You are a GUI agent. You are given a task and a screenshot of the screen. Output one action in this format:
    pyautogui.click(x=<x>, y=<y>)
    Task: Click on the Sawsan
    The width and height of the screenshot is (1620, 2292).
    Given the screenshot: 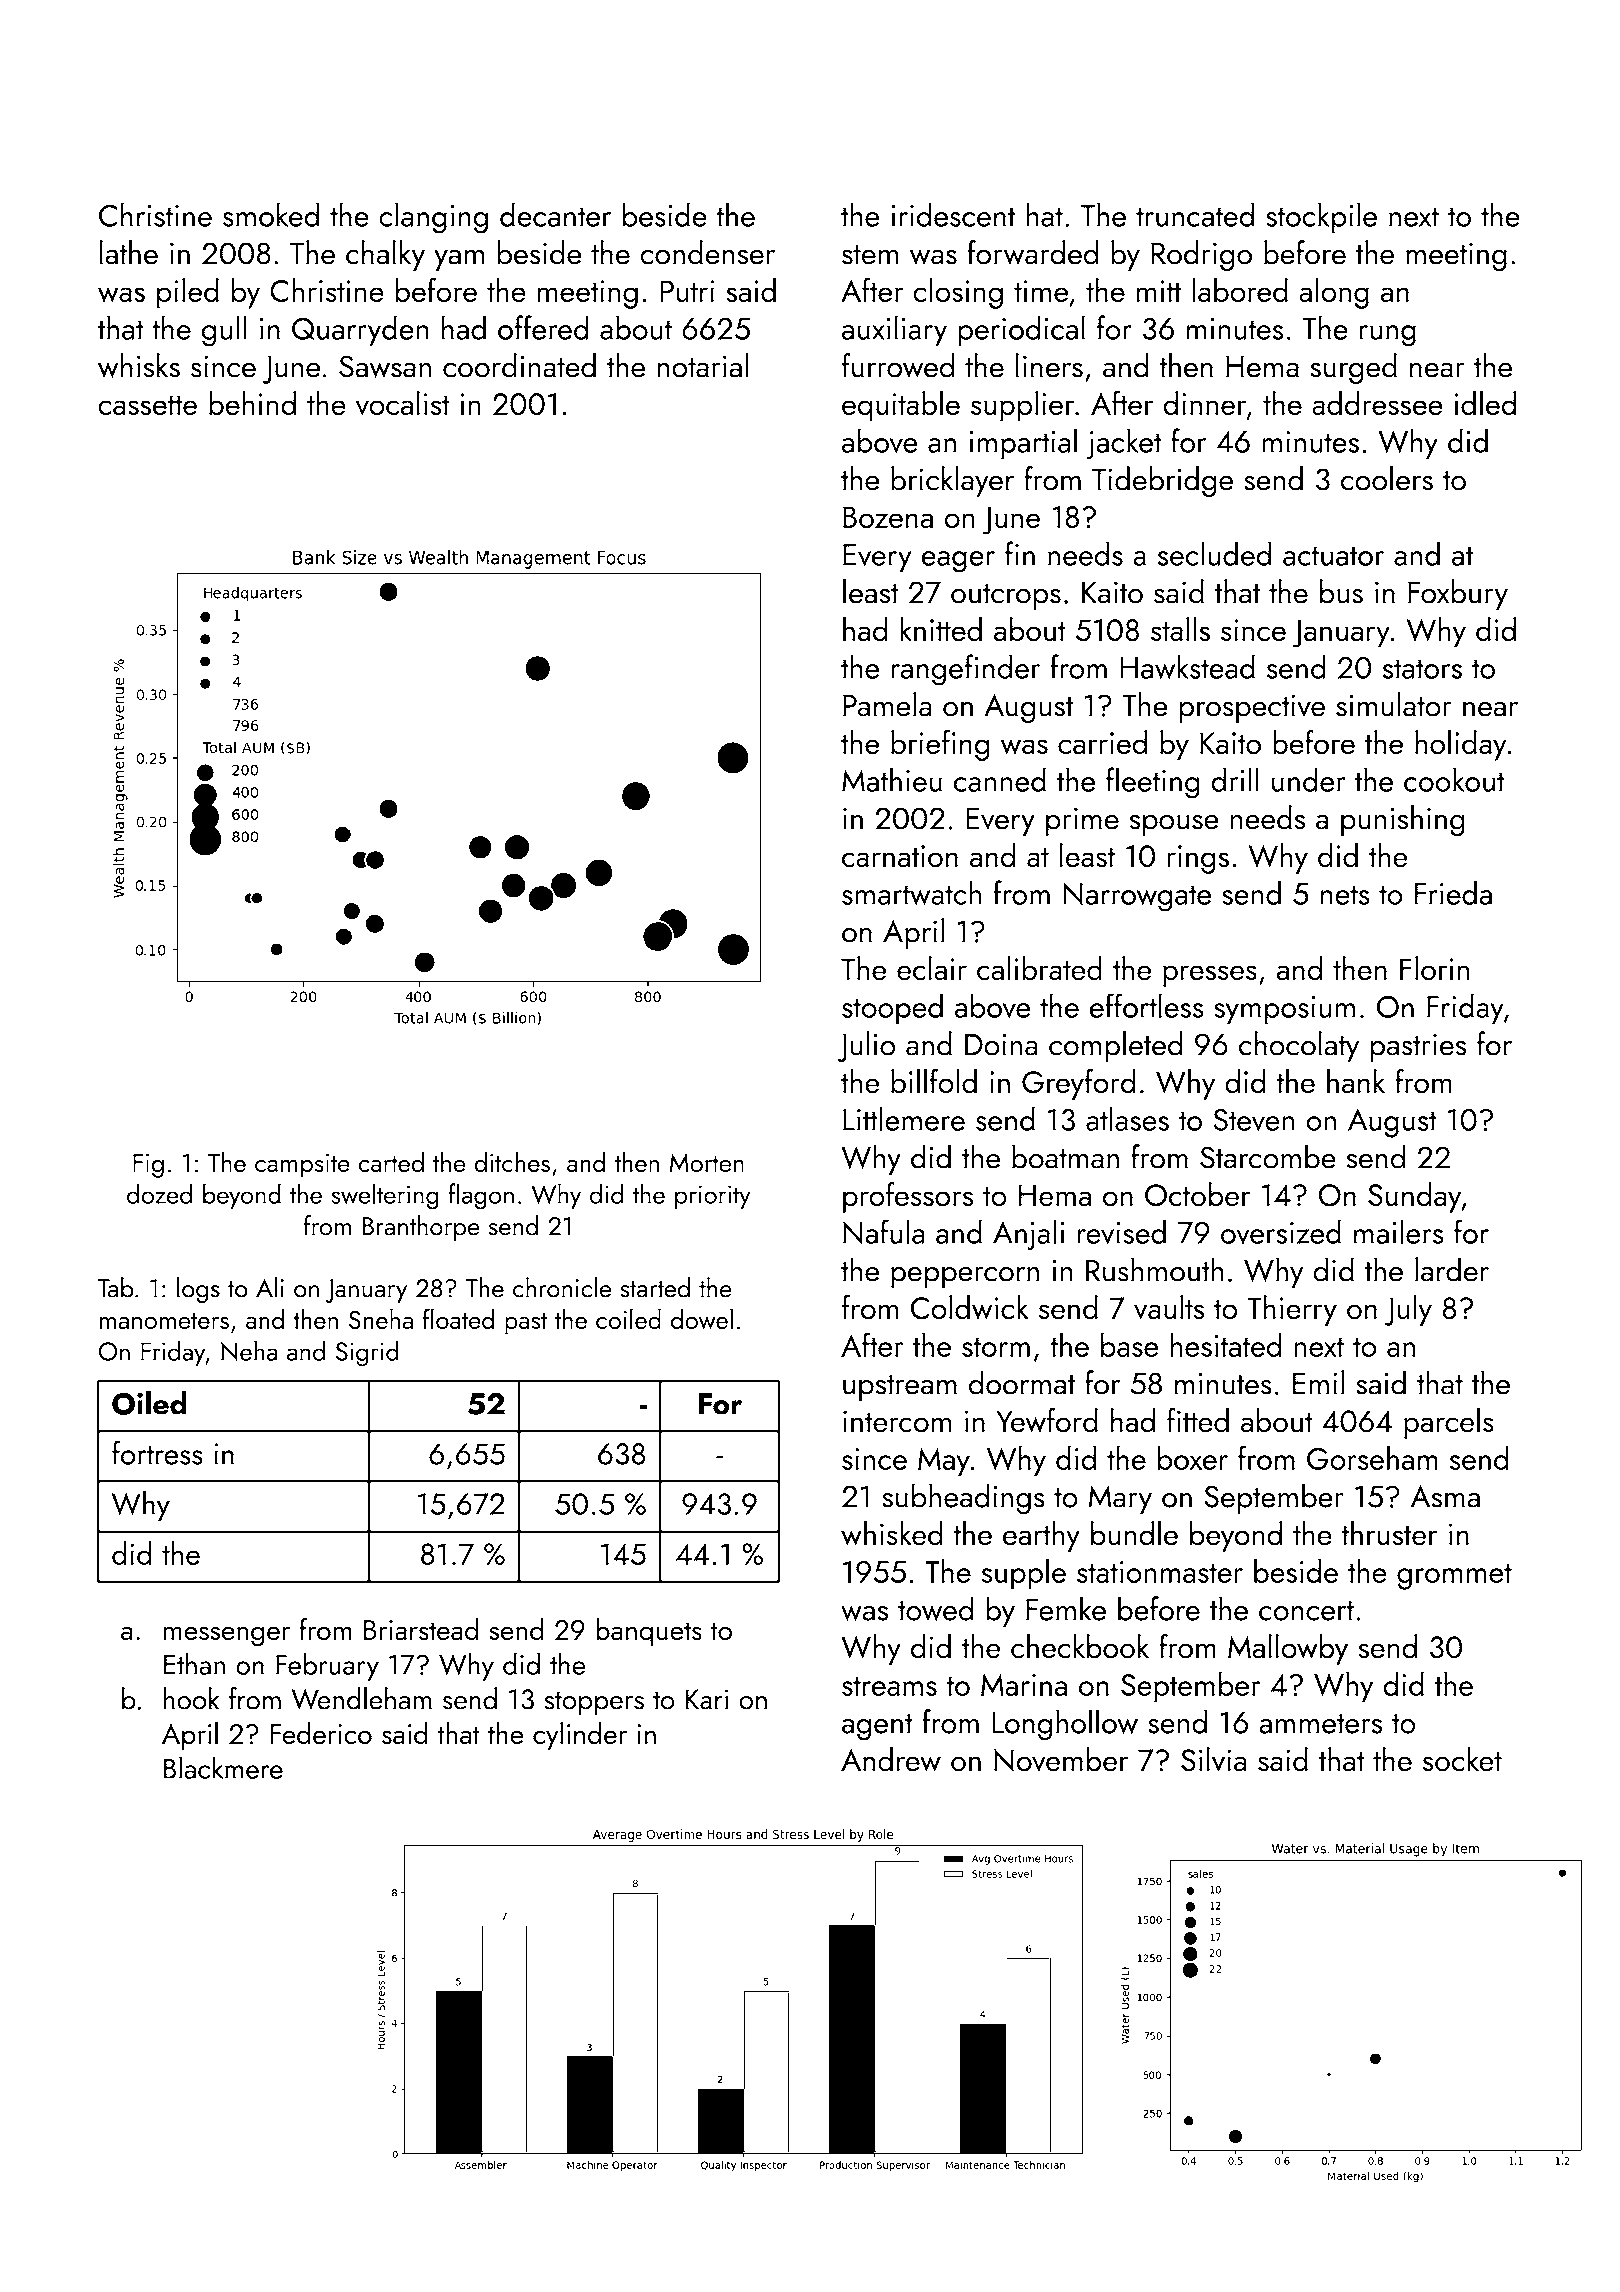 What is the action you would take?
    pyautogui.click(x=385, y=366)
